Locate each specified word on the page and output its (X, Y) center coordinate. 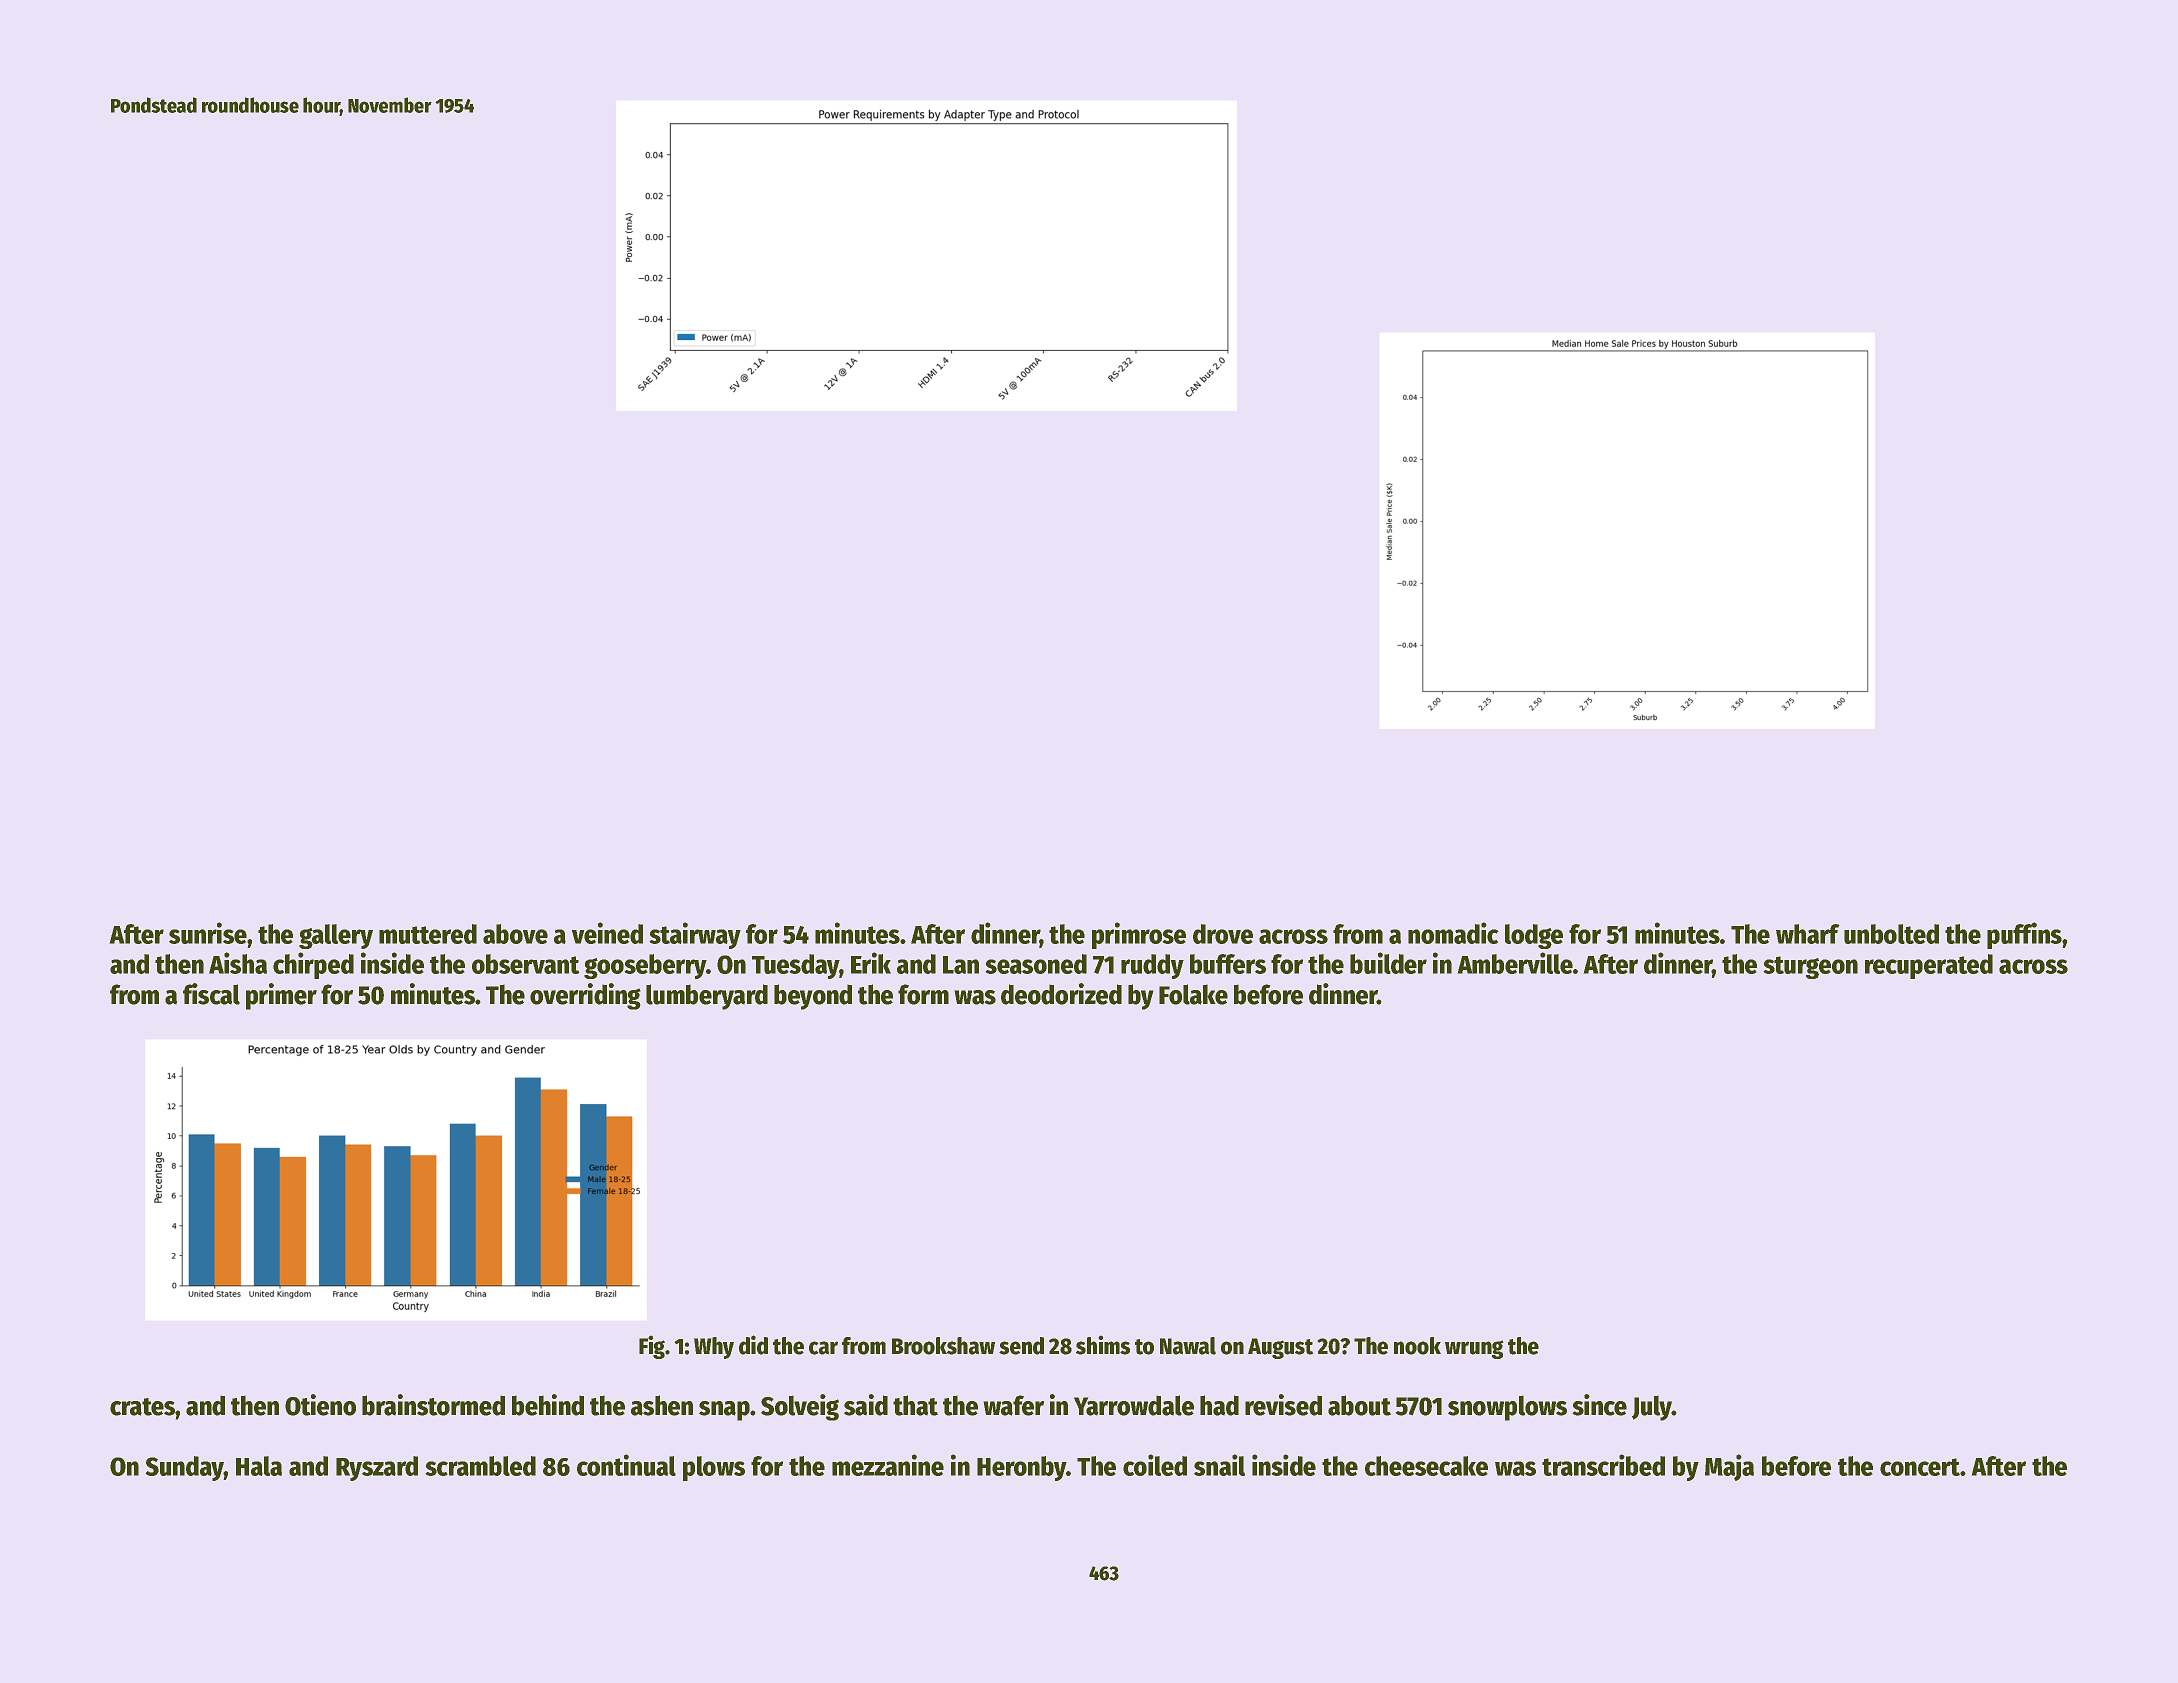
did (753, 1345)
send (1021, 1346)
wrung (1474, 1349)
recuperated (1929, 966)
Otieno (320, 1405)
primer (281, 996)
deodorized (1061, 994)
